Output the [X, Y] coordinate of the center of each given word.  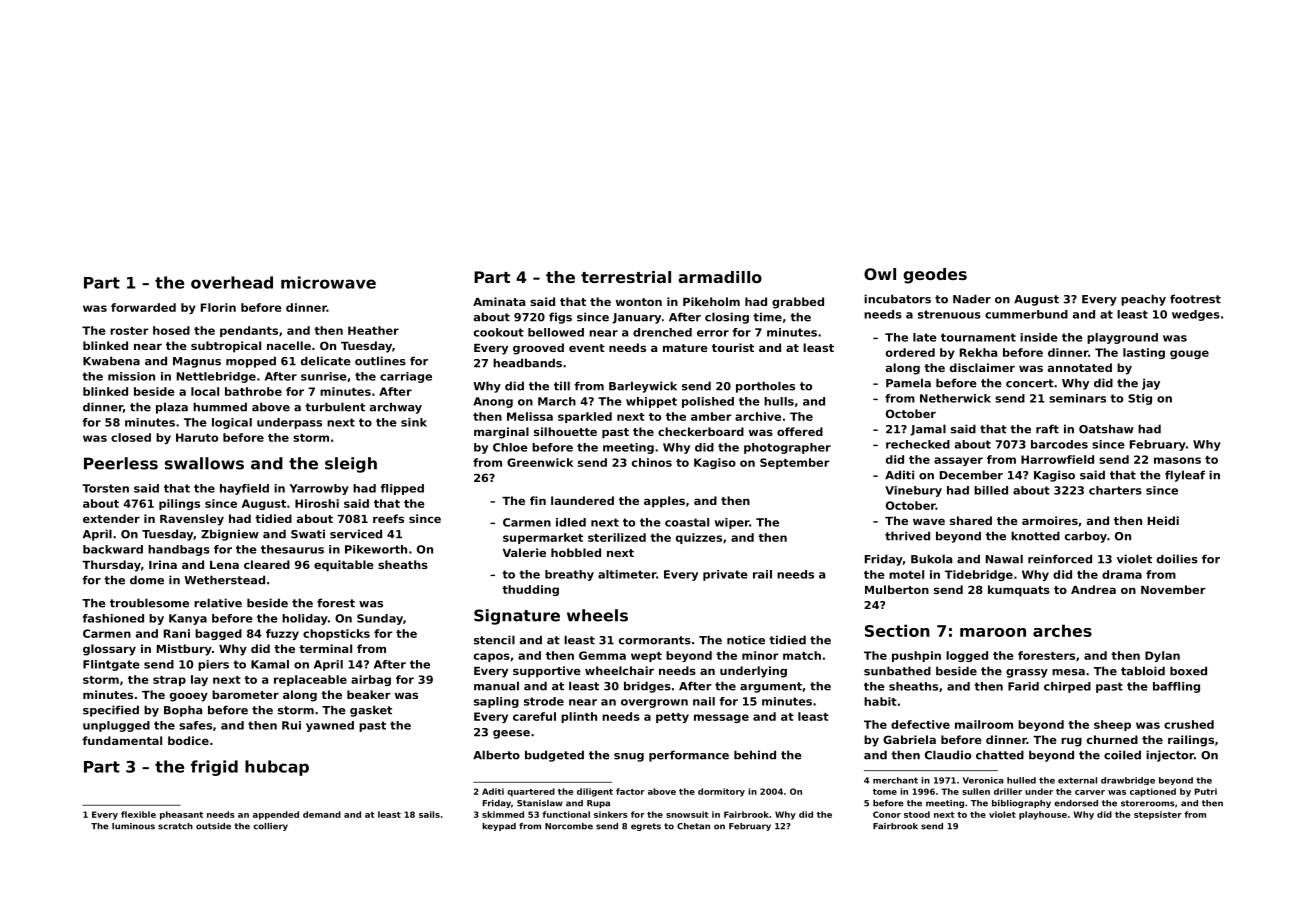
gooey [189, 697]
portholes [765, 387]
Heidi [1163, 520]
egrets [646, 827]
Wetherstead [224, 580]
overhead [232, 282]
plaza [172, 408]
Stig [1140, 399]
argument [771, 687]
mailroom [984, 724]
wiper [732, 523]
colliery [270, 827]
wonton [639, 302]
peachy [1143, 300]
